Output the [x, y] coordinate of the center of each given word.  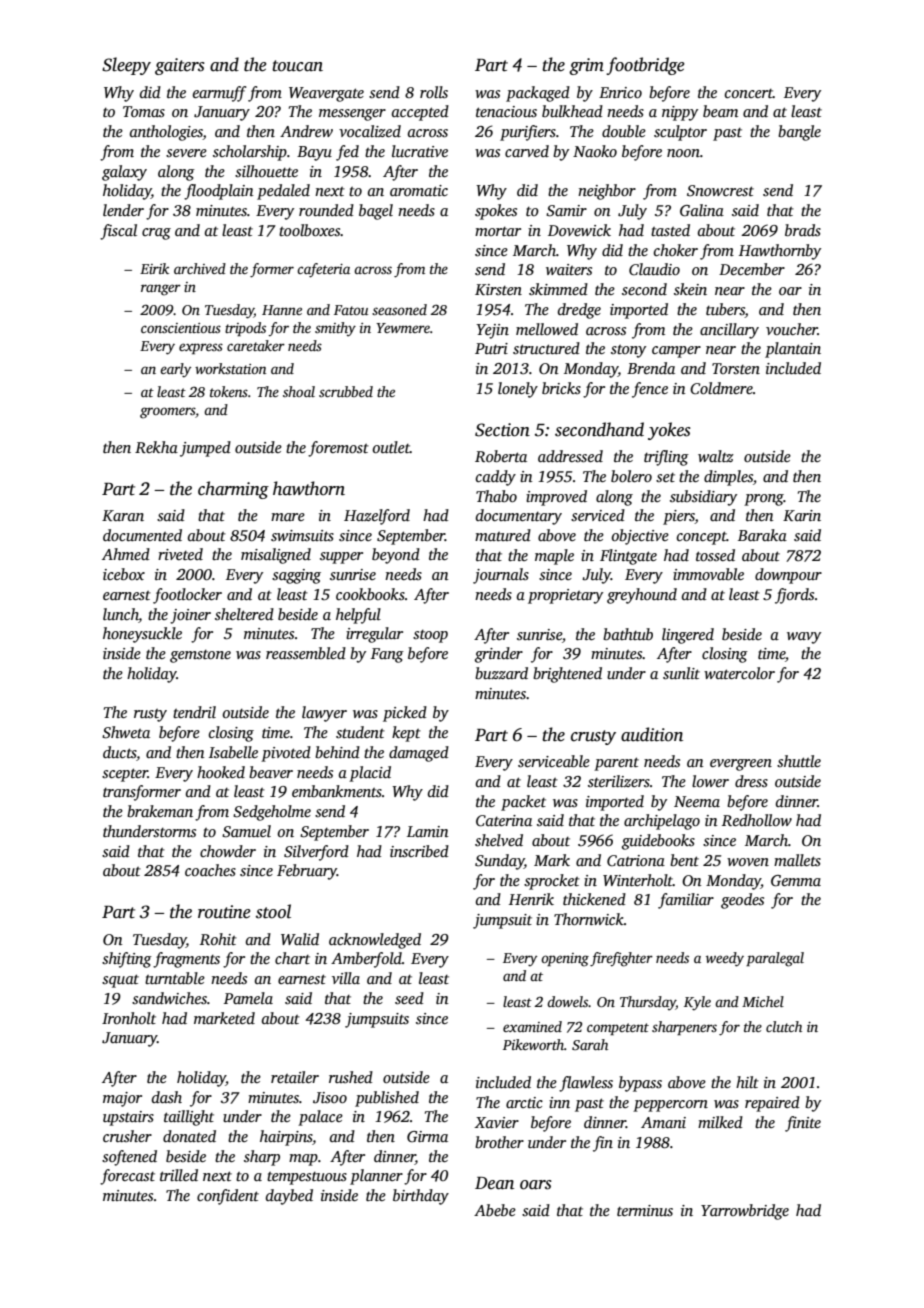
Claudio [654, 269]
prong [764, 500]
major [122, 1099]
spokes [496, 212]
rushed [351, 1077]
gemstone [200, 656]
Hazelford [377, 517]
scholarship [250, 153]
